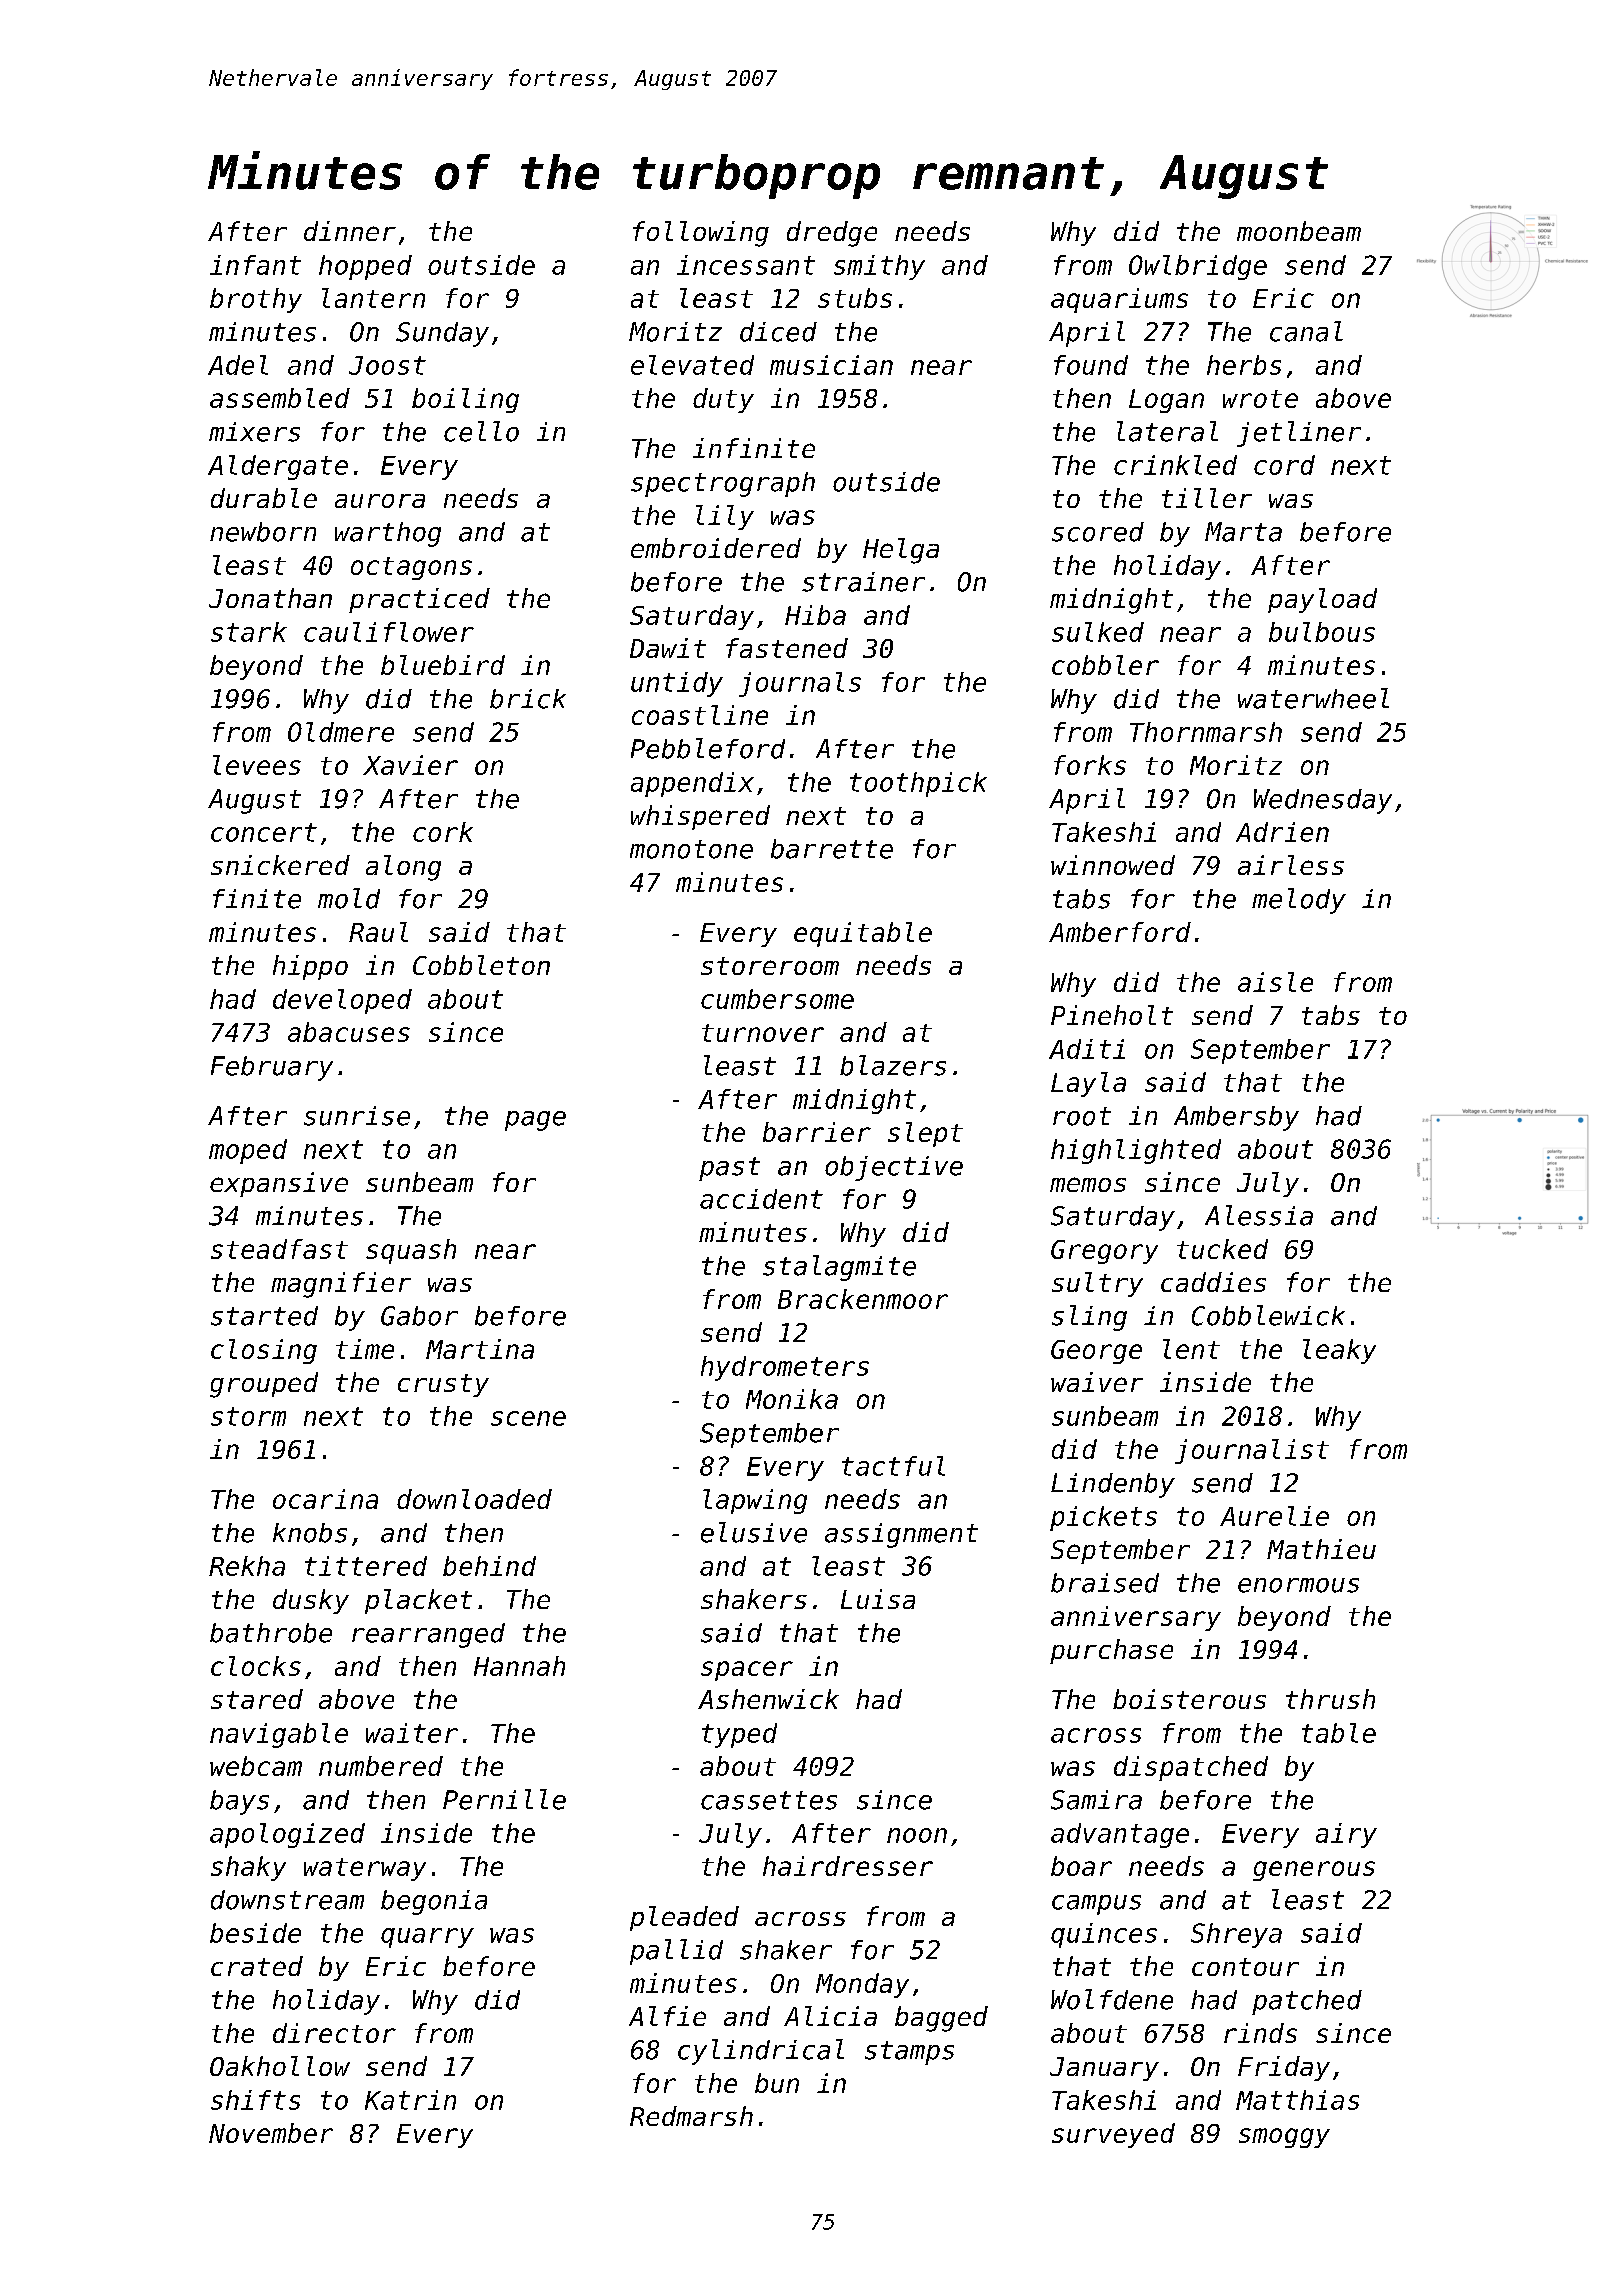  Describe the element at coordinates (1113, 2135) in the screenshot. I see `surveyed` at that location.
